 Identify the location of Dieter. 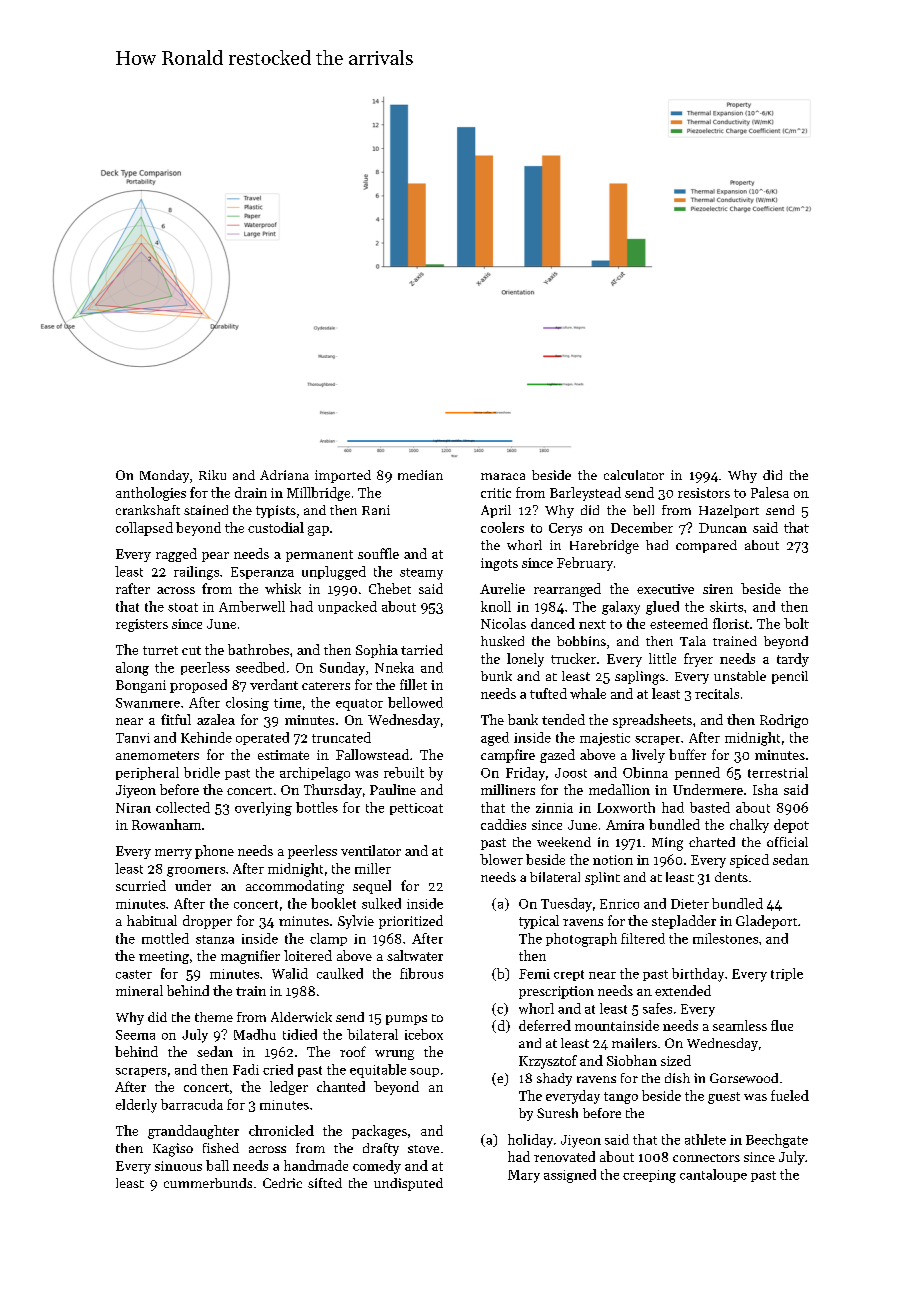
(690, 904).
